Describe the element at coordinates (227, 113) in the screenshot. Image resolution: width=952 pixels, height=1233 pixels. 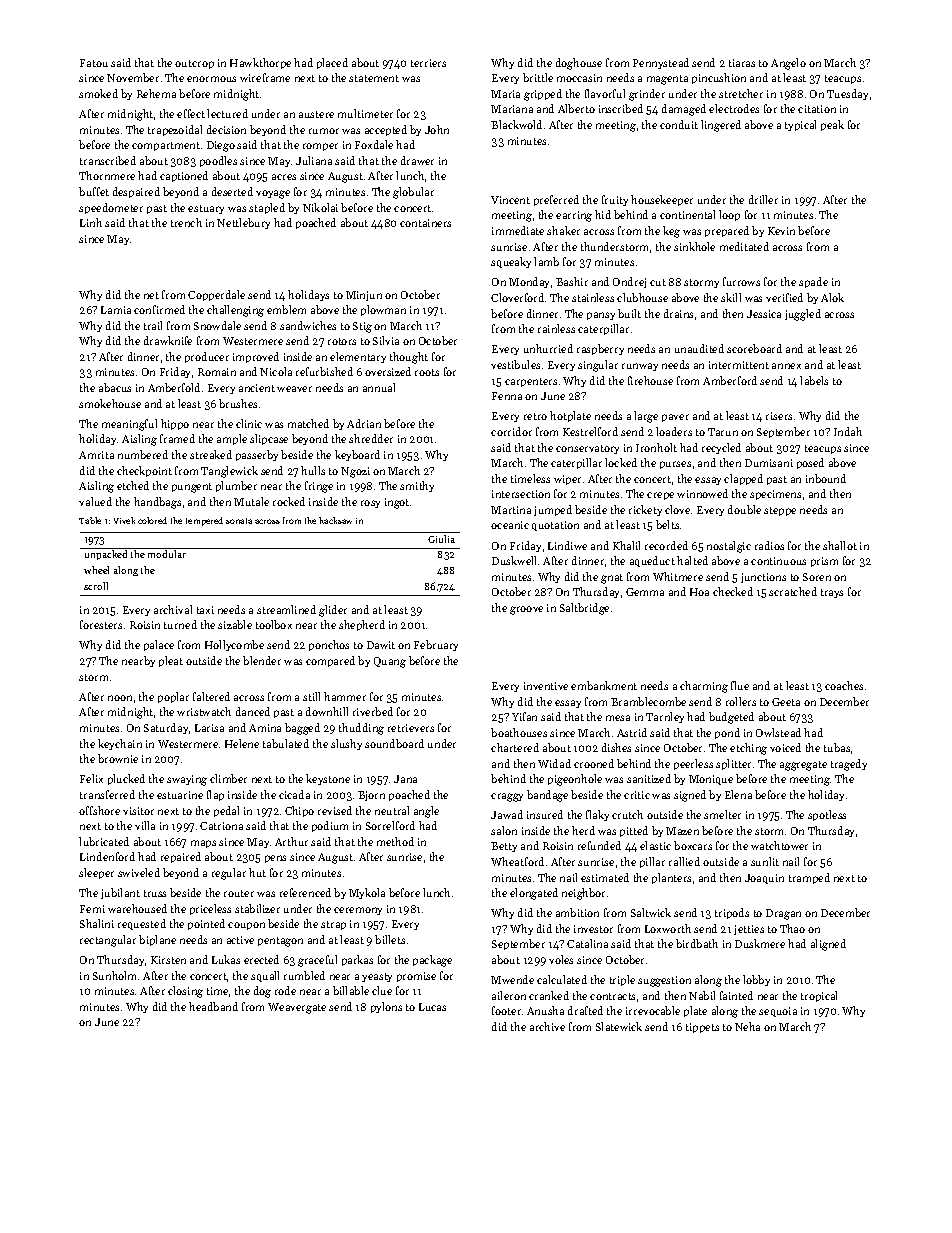
I see `lectured` at that location.
